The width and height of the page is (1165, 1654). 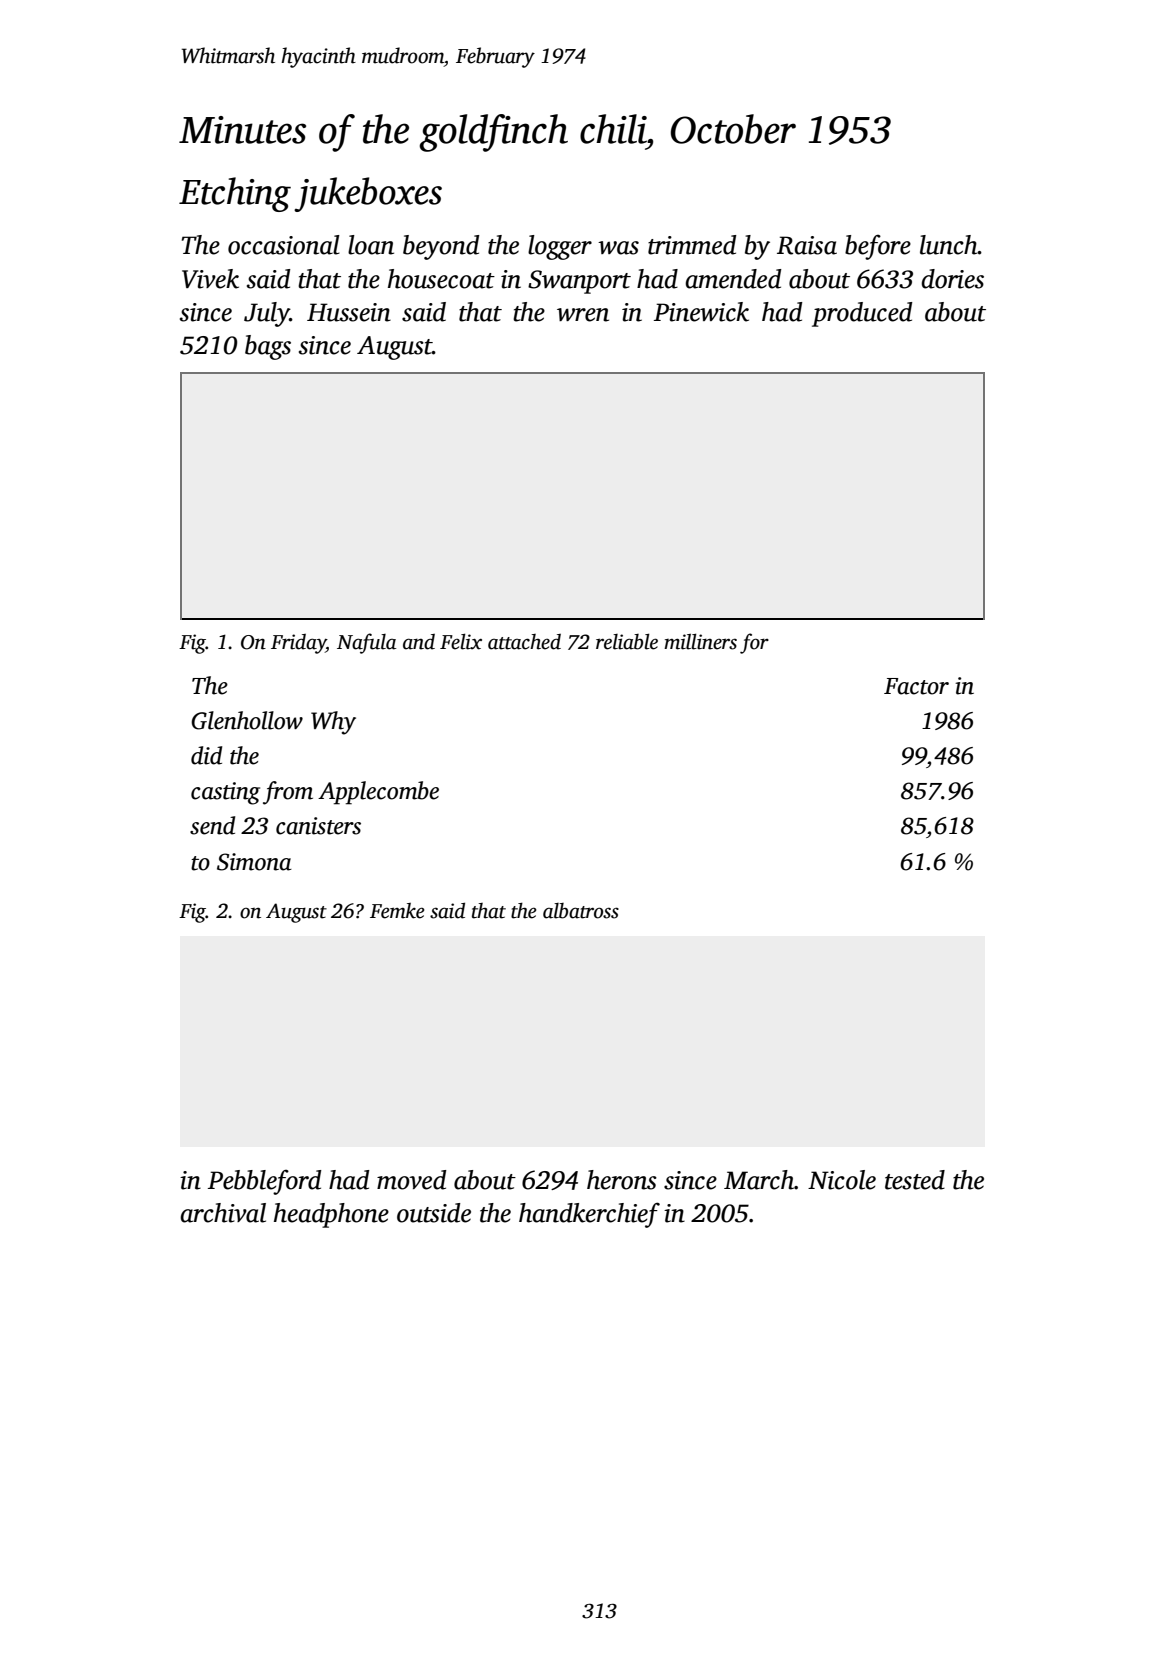 I want to click on before, so click(x=878, y=247).
